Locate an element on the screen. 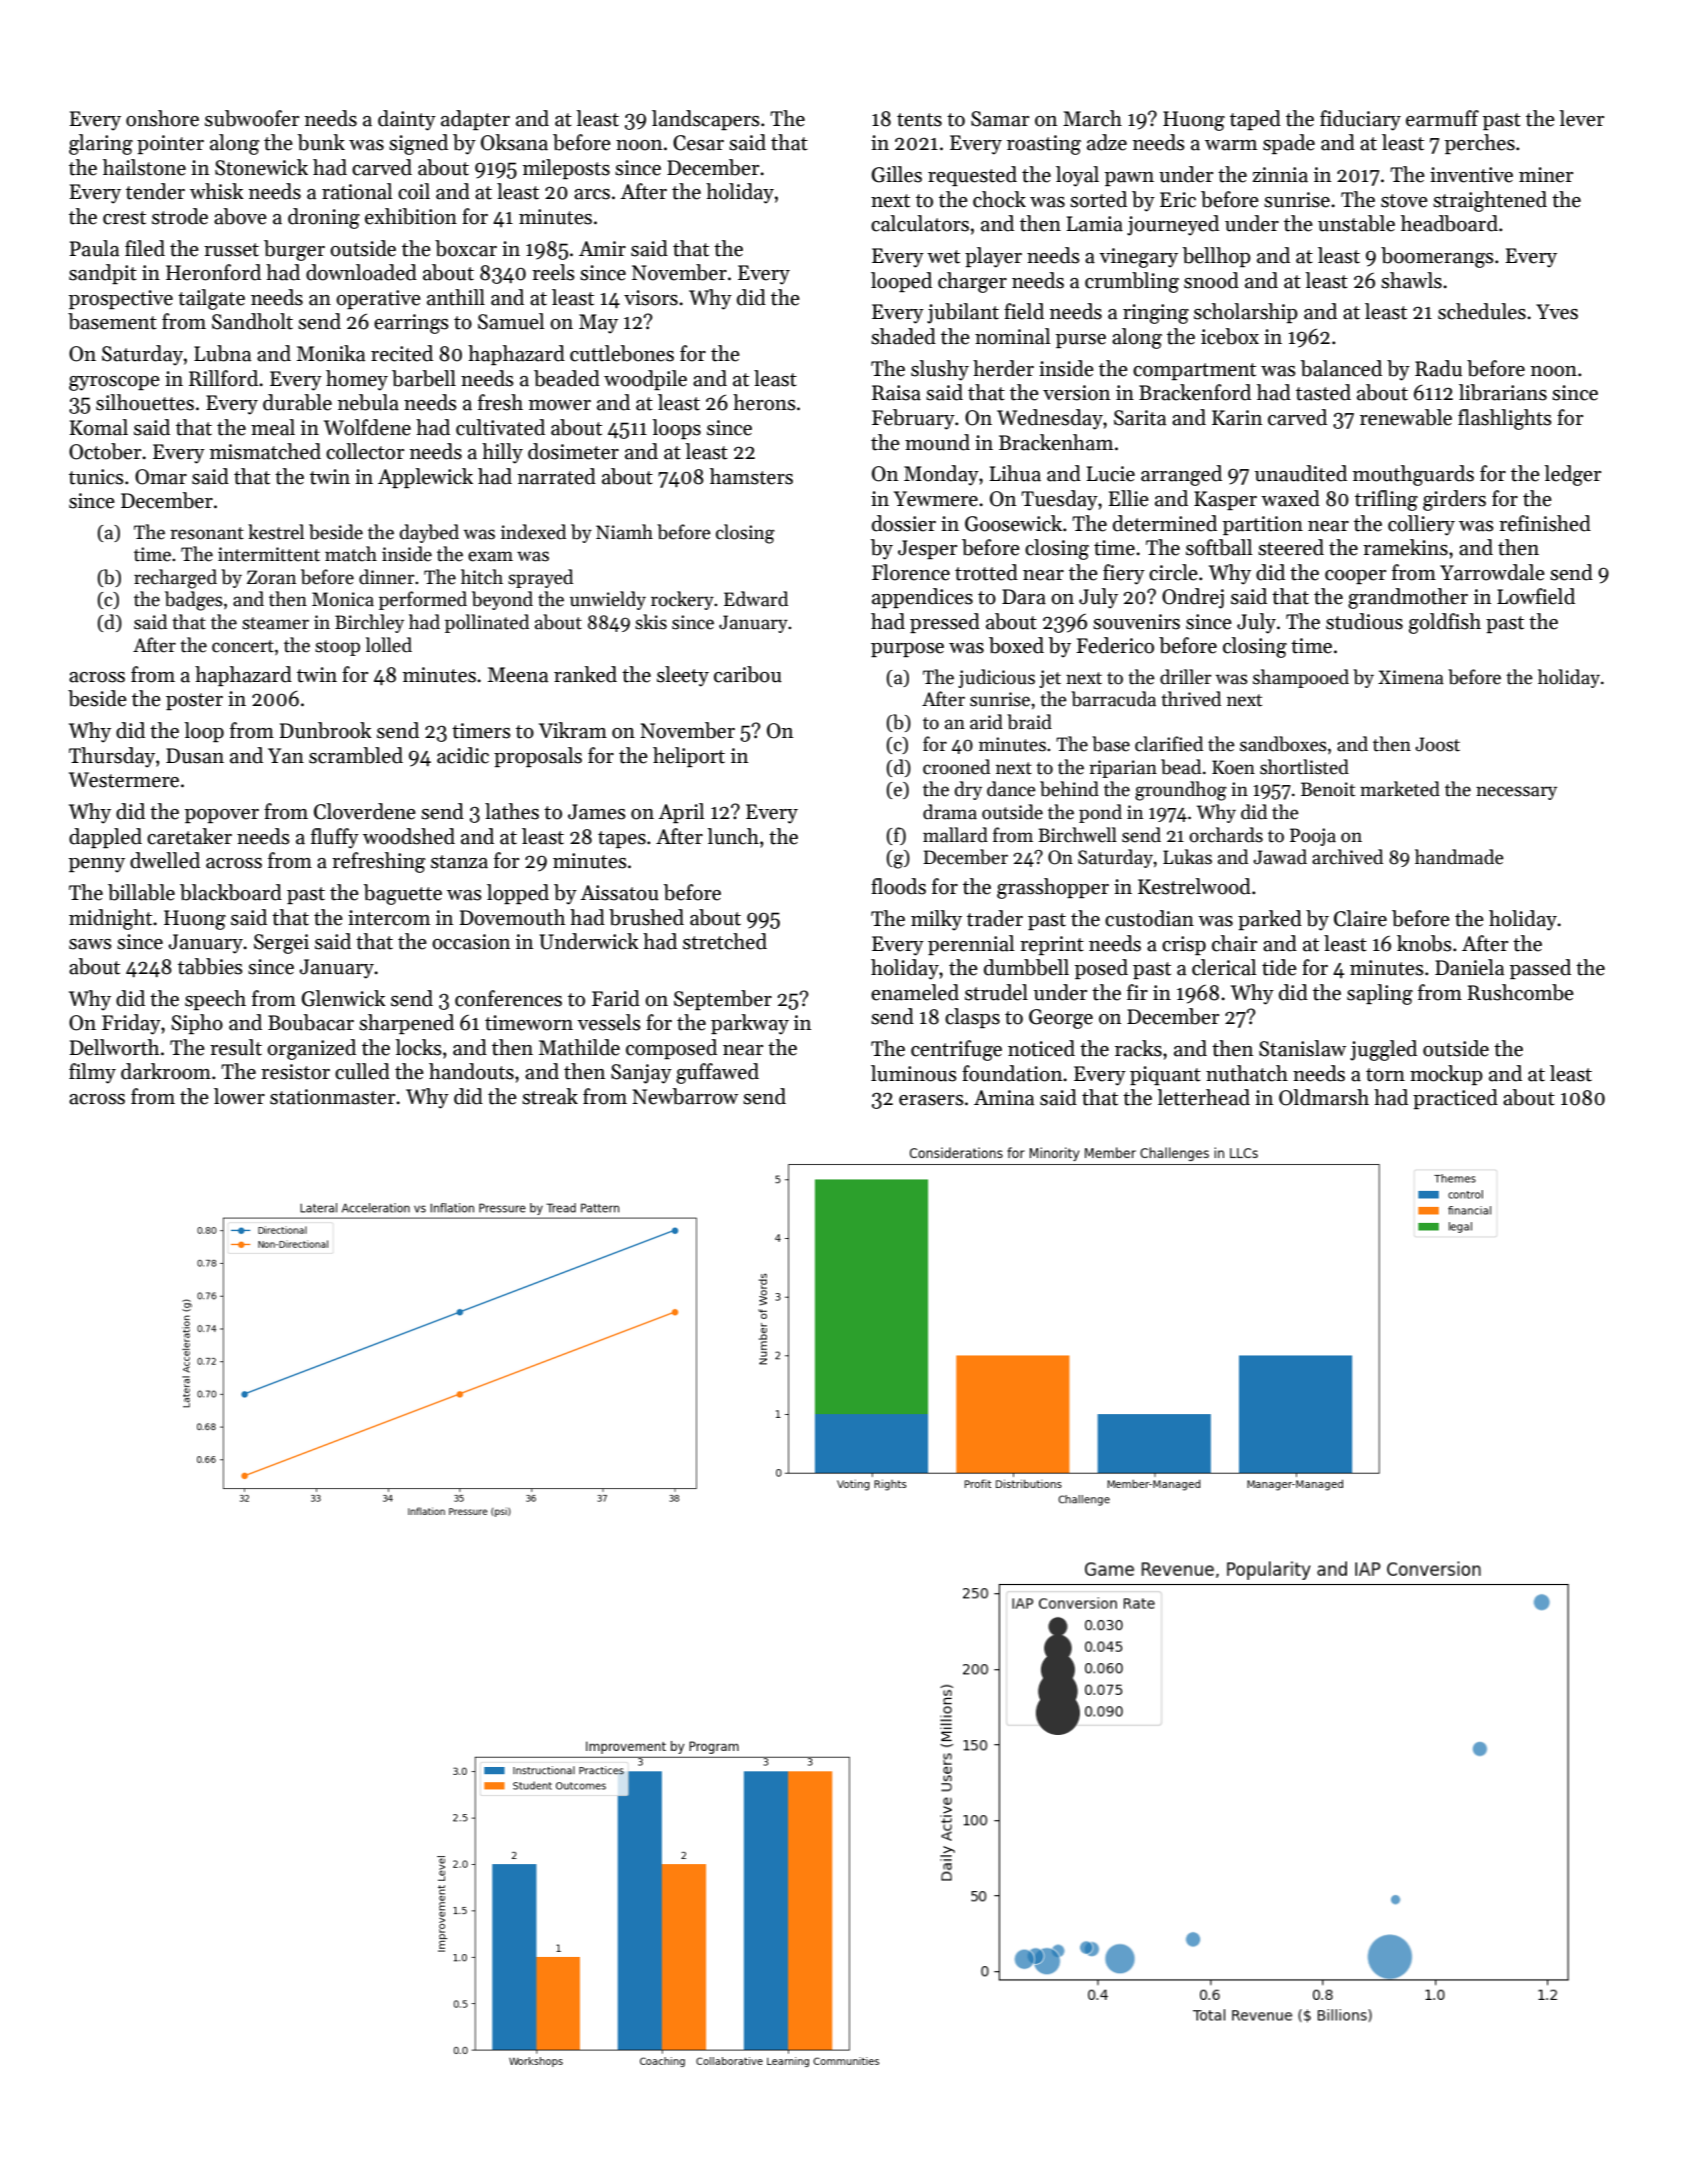 The height and width of the screenshot is (2178, 1683). dry is located at coordinates (968, 790).
